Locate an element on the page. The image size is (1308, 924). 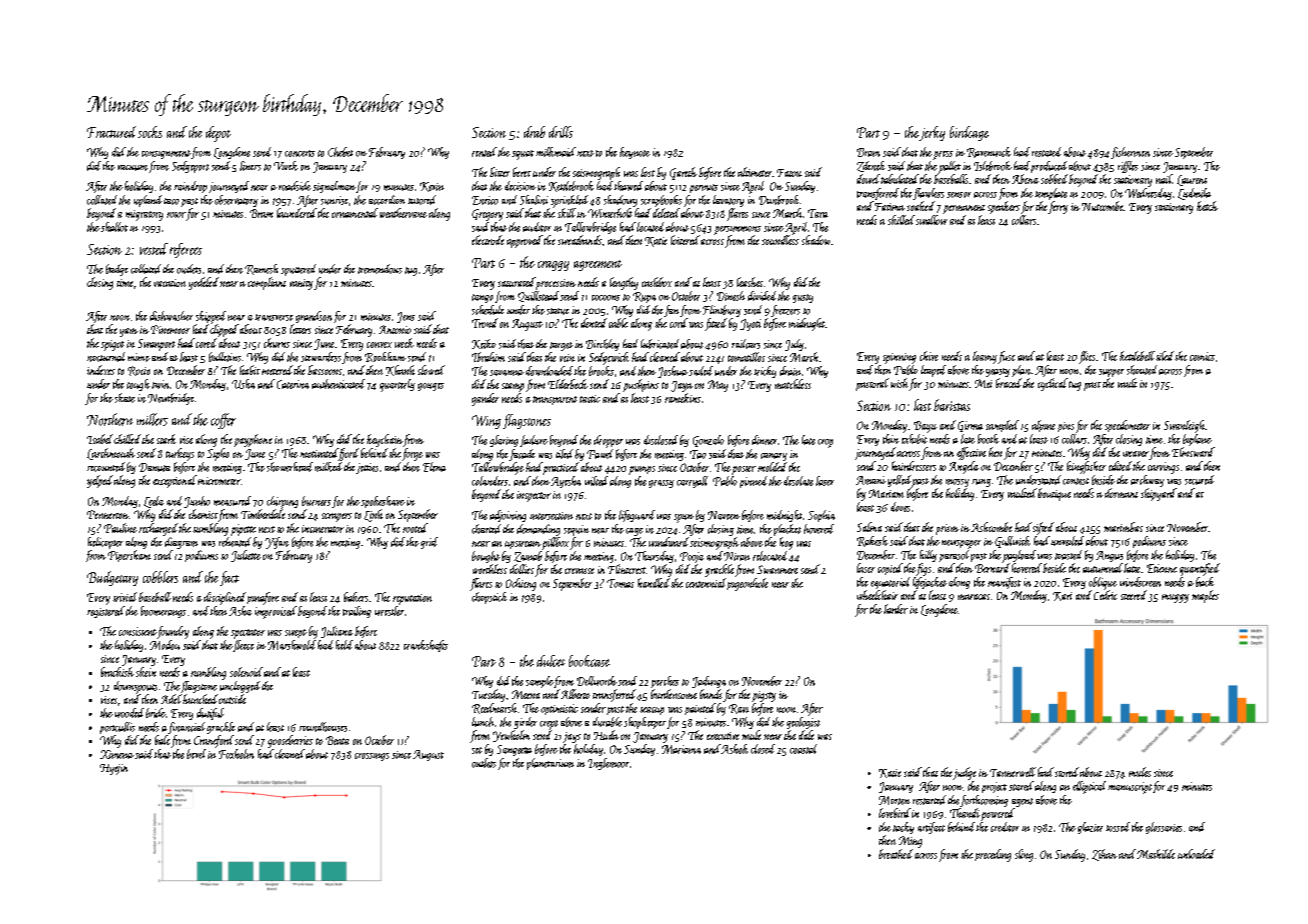
Hyejin is located at coordinates (114, 769).
